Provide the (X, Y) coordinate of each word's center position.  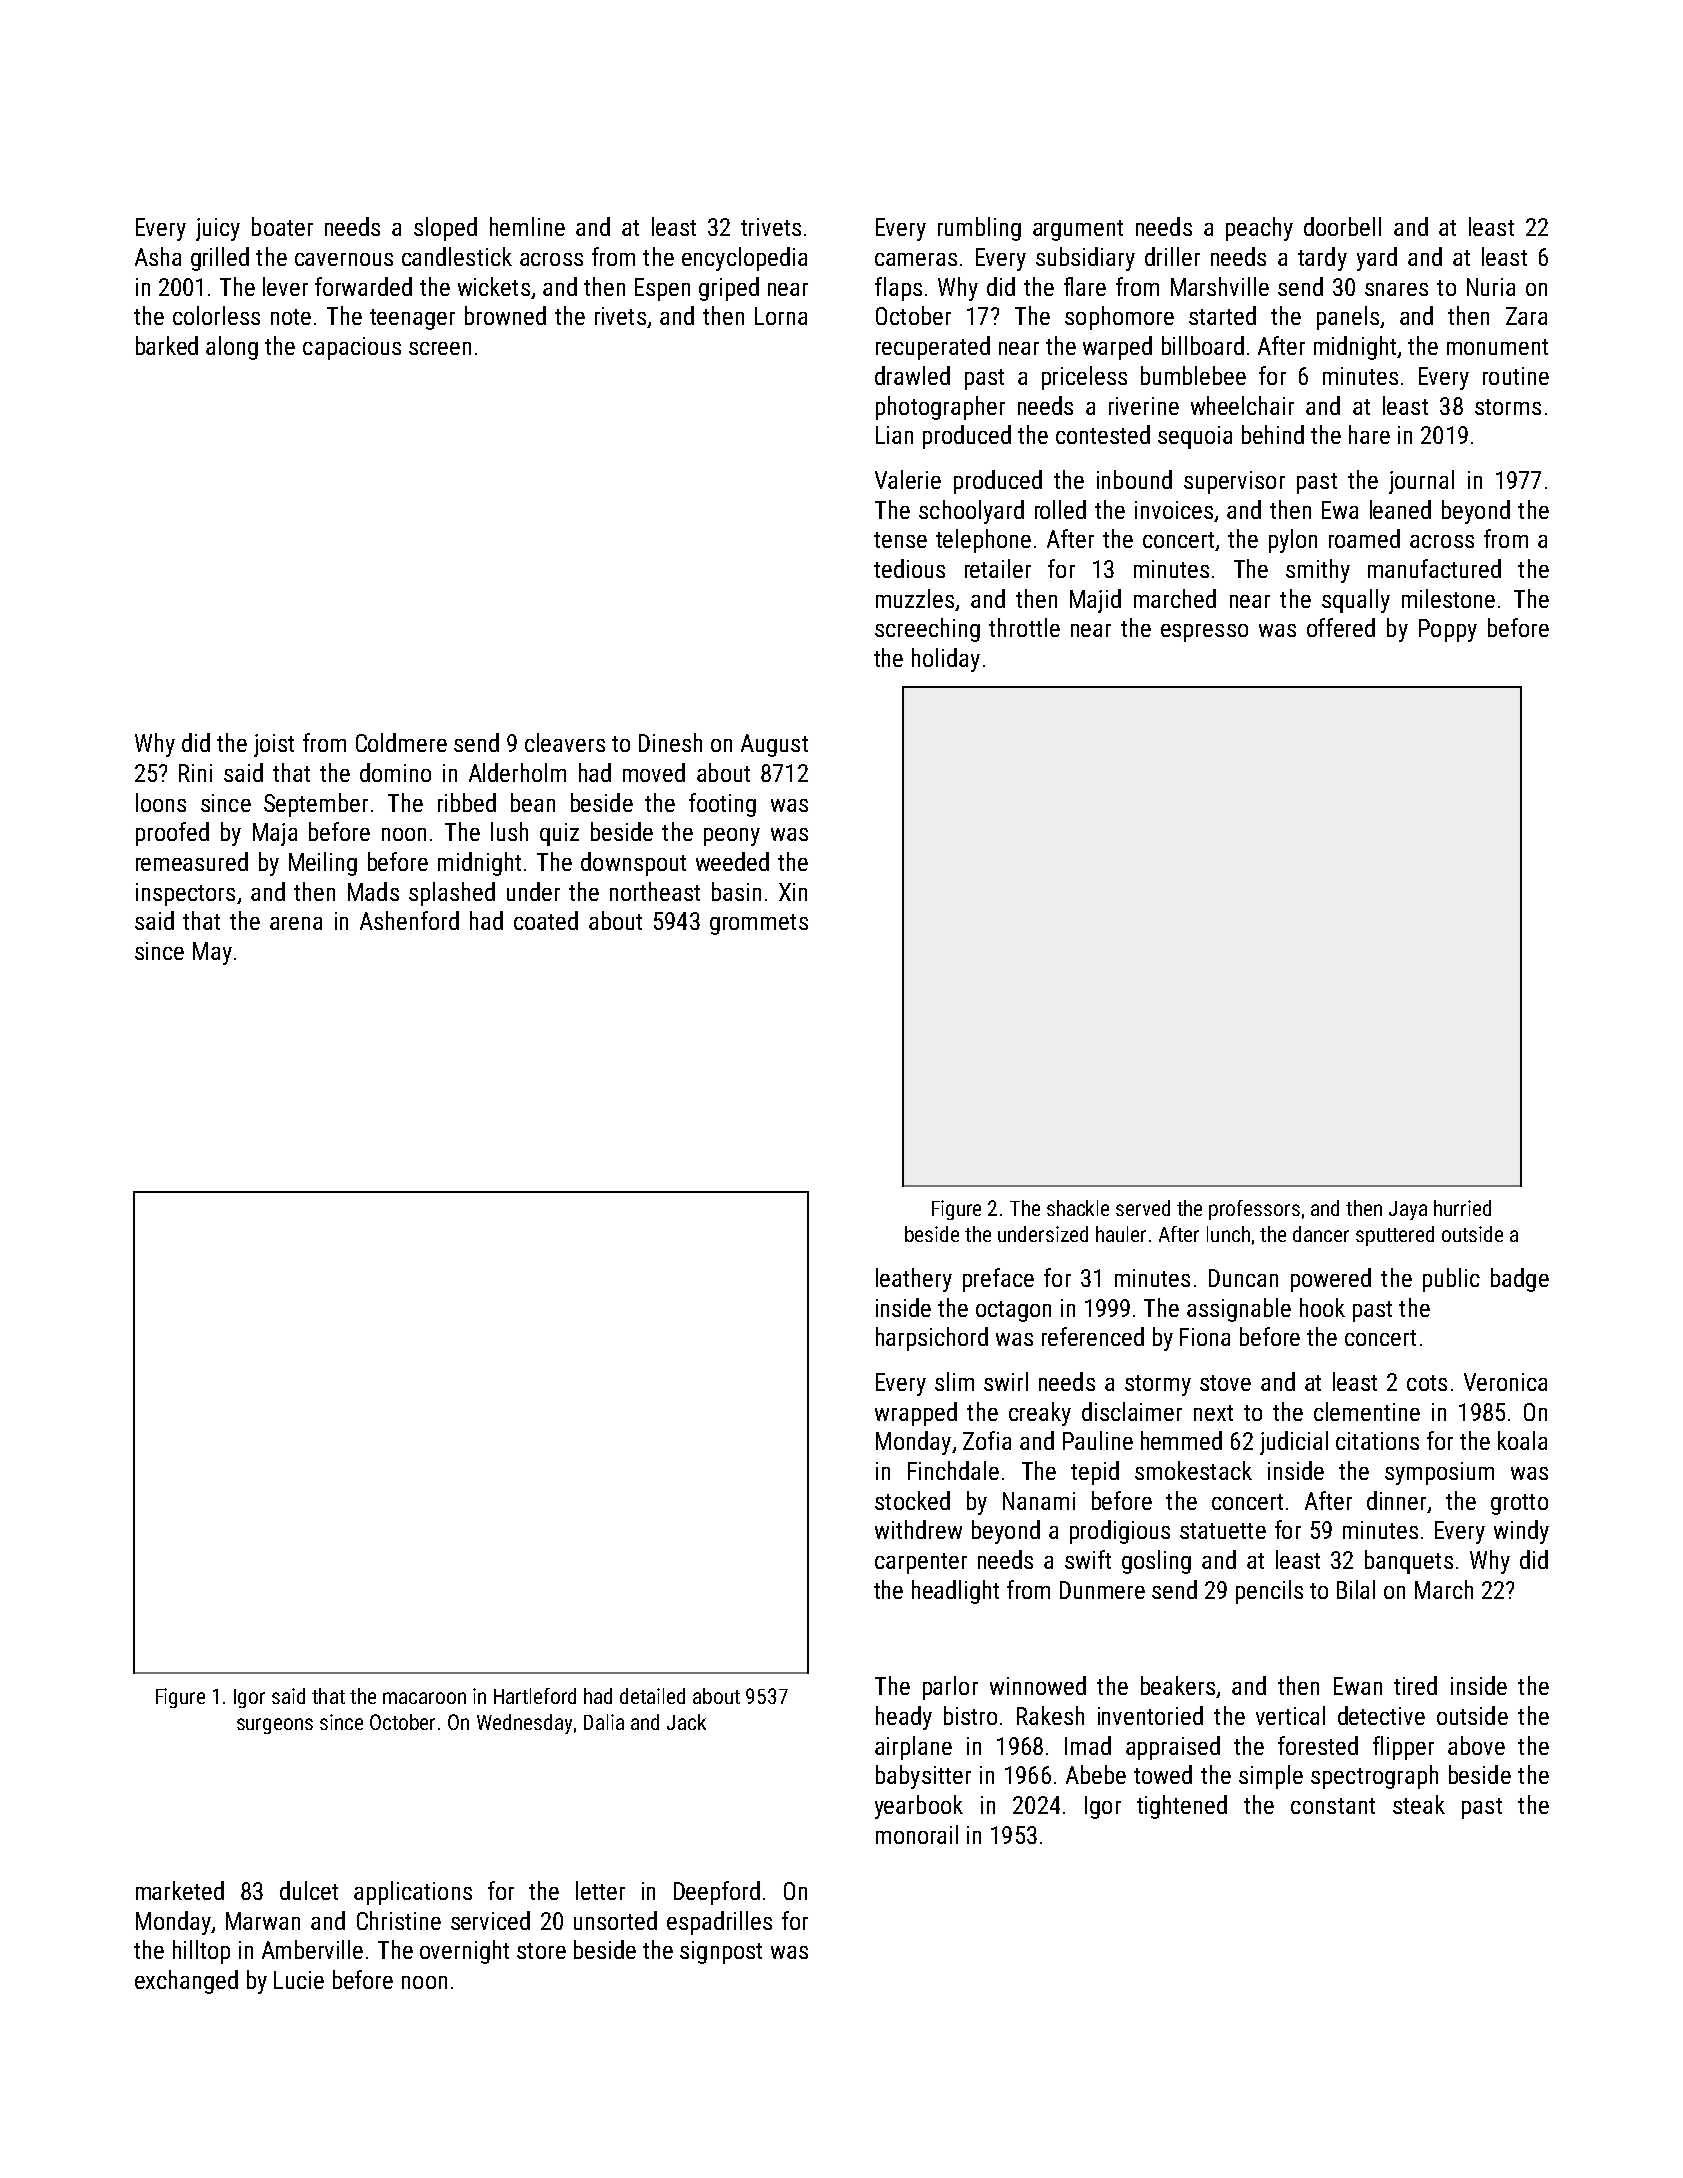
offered (1341, 627)
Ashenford (409, 920)
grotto (1519, 1504)
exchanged (186, 1982)
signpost (721, 1952)
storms (1508, 407)
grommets (759, 924)
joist (274, 745)
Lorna (781, 316)
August (774, 745)
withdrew (918, 1529)
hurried (1462, 1208)
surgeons (275, 1726)
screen (440, 348)
